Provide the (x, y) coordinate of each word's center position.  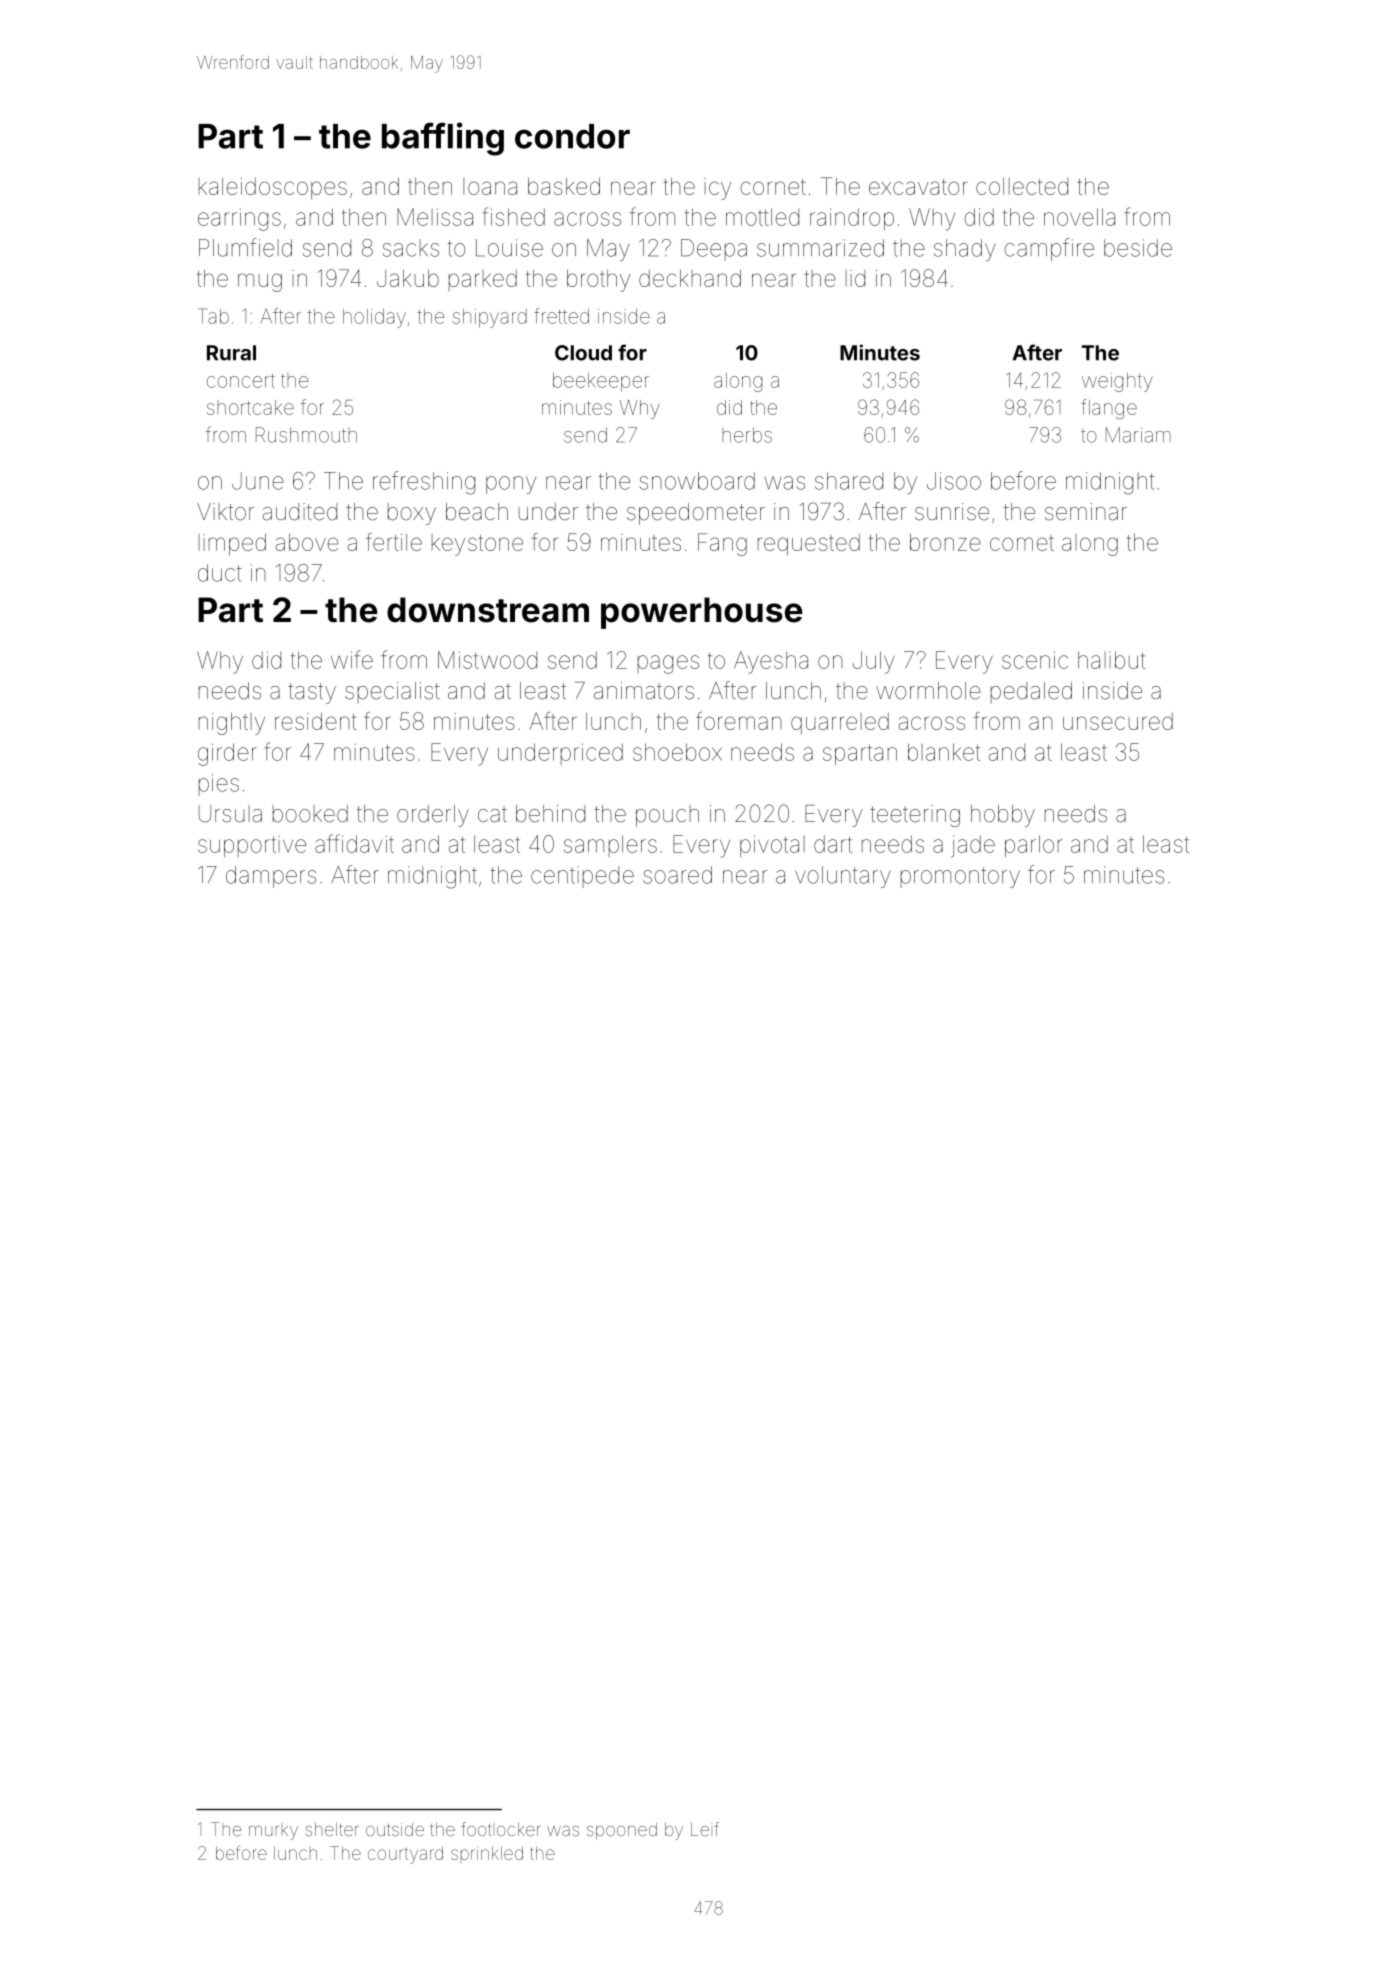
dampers (271, 877)
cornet (773, 187)
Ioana (490, 186)
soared (677, 875)
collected (1022, 186)
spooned (622, 1831)
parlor (1034, 846)
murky (273, 1833)
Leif (705, 1829)
